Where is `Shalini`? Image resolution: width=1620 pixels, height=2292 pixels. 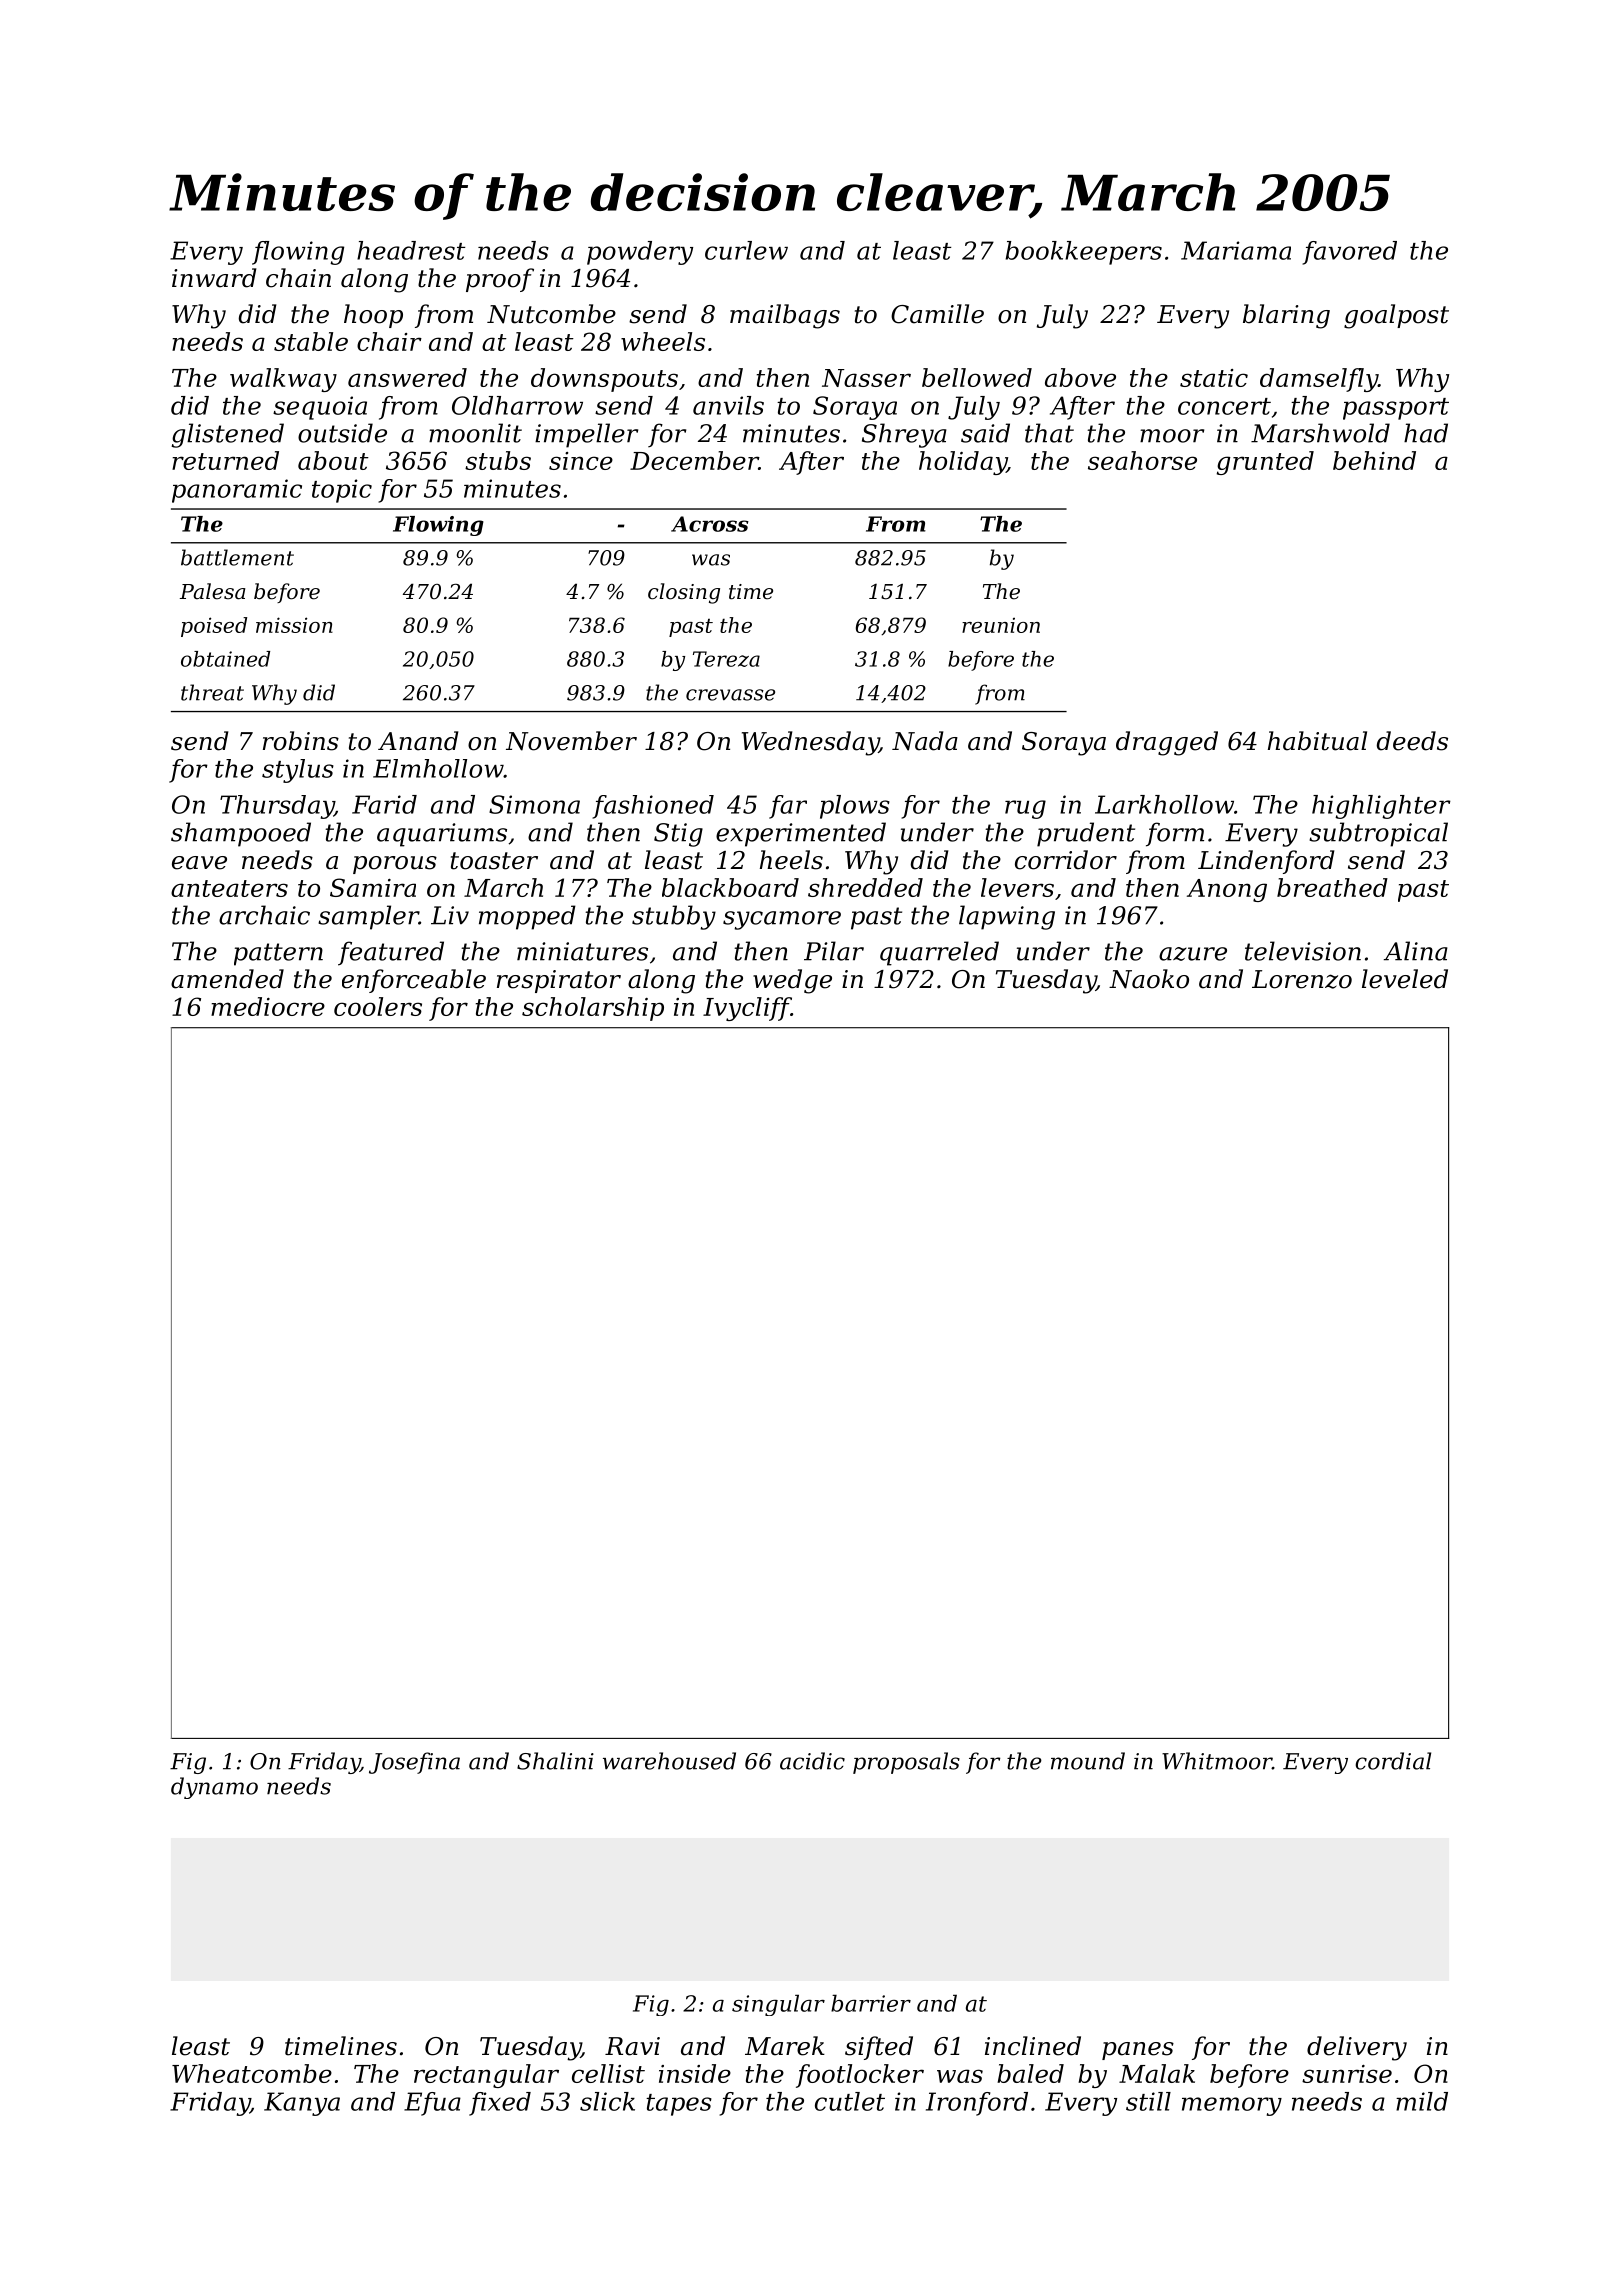 Shalini is located at coordinates (555, 1761).
